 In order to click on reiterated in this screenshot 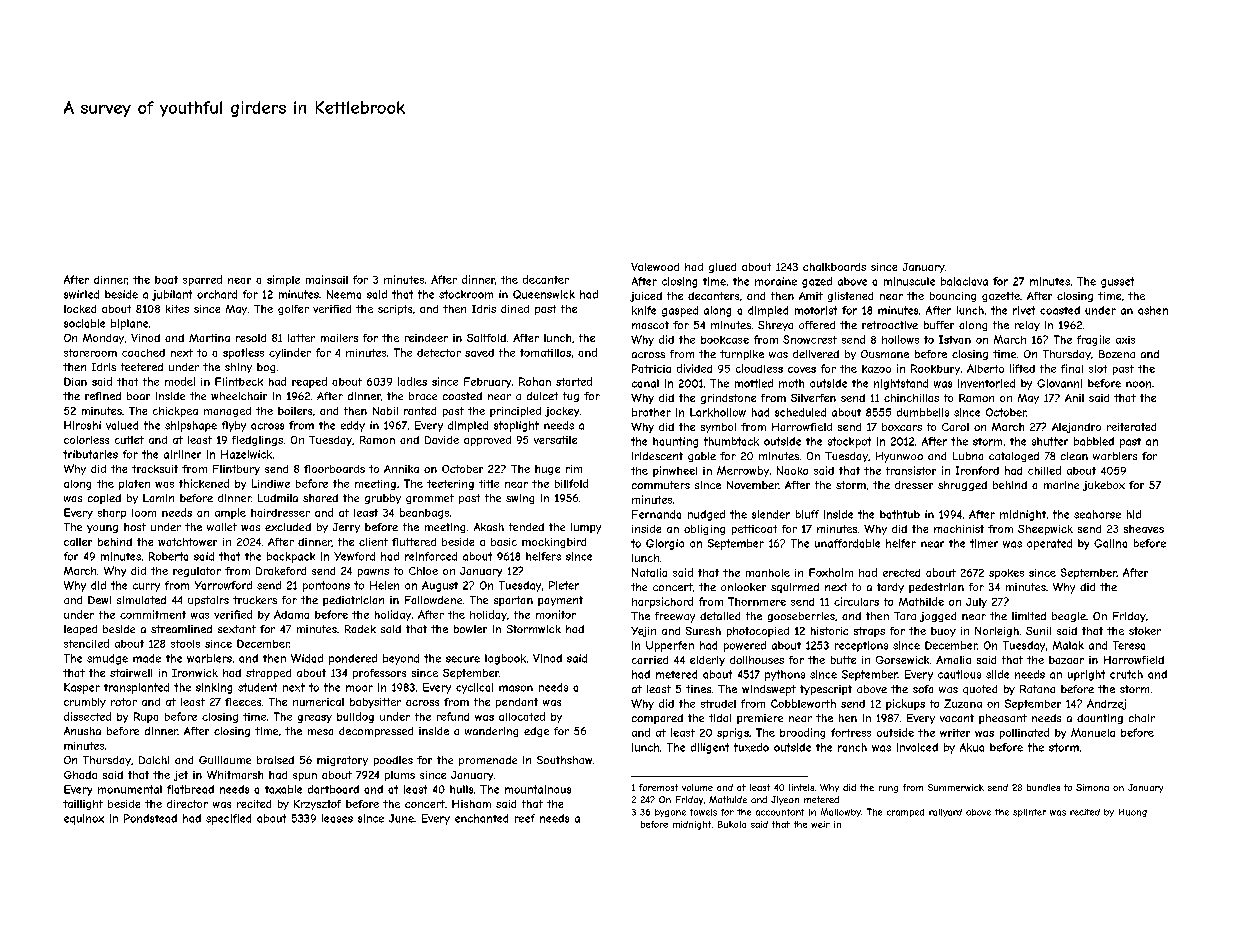, I will do `click(1131, 427)`.
